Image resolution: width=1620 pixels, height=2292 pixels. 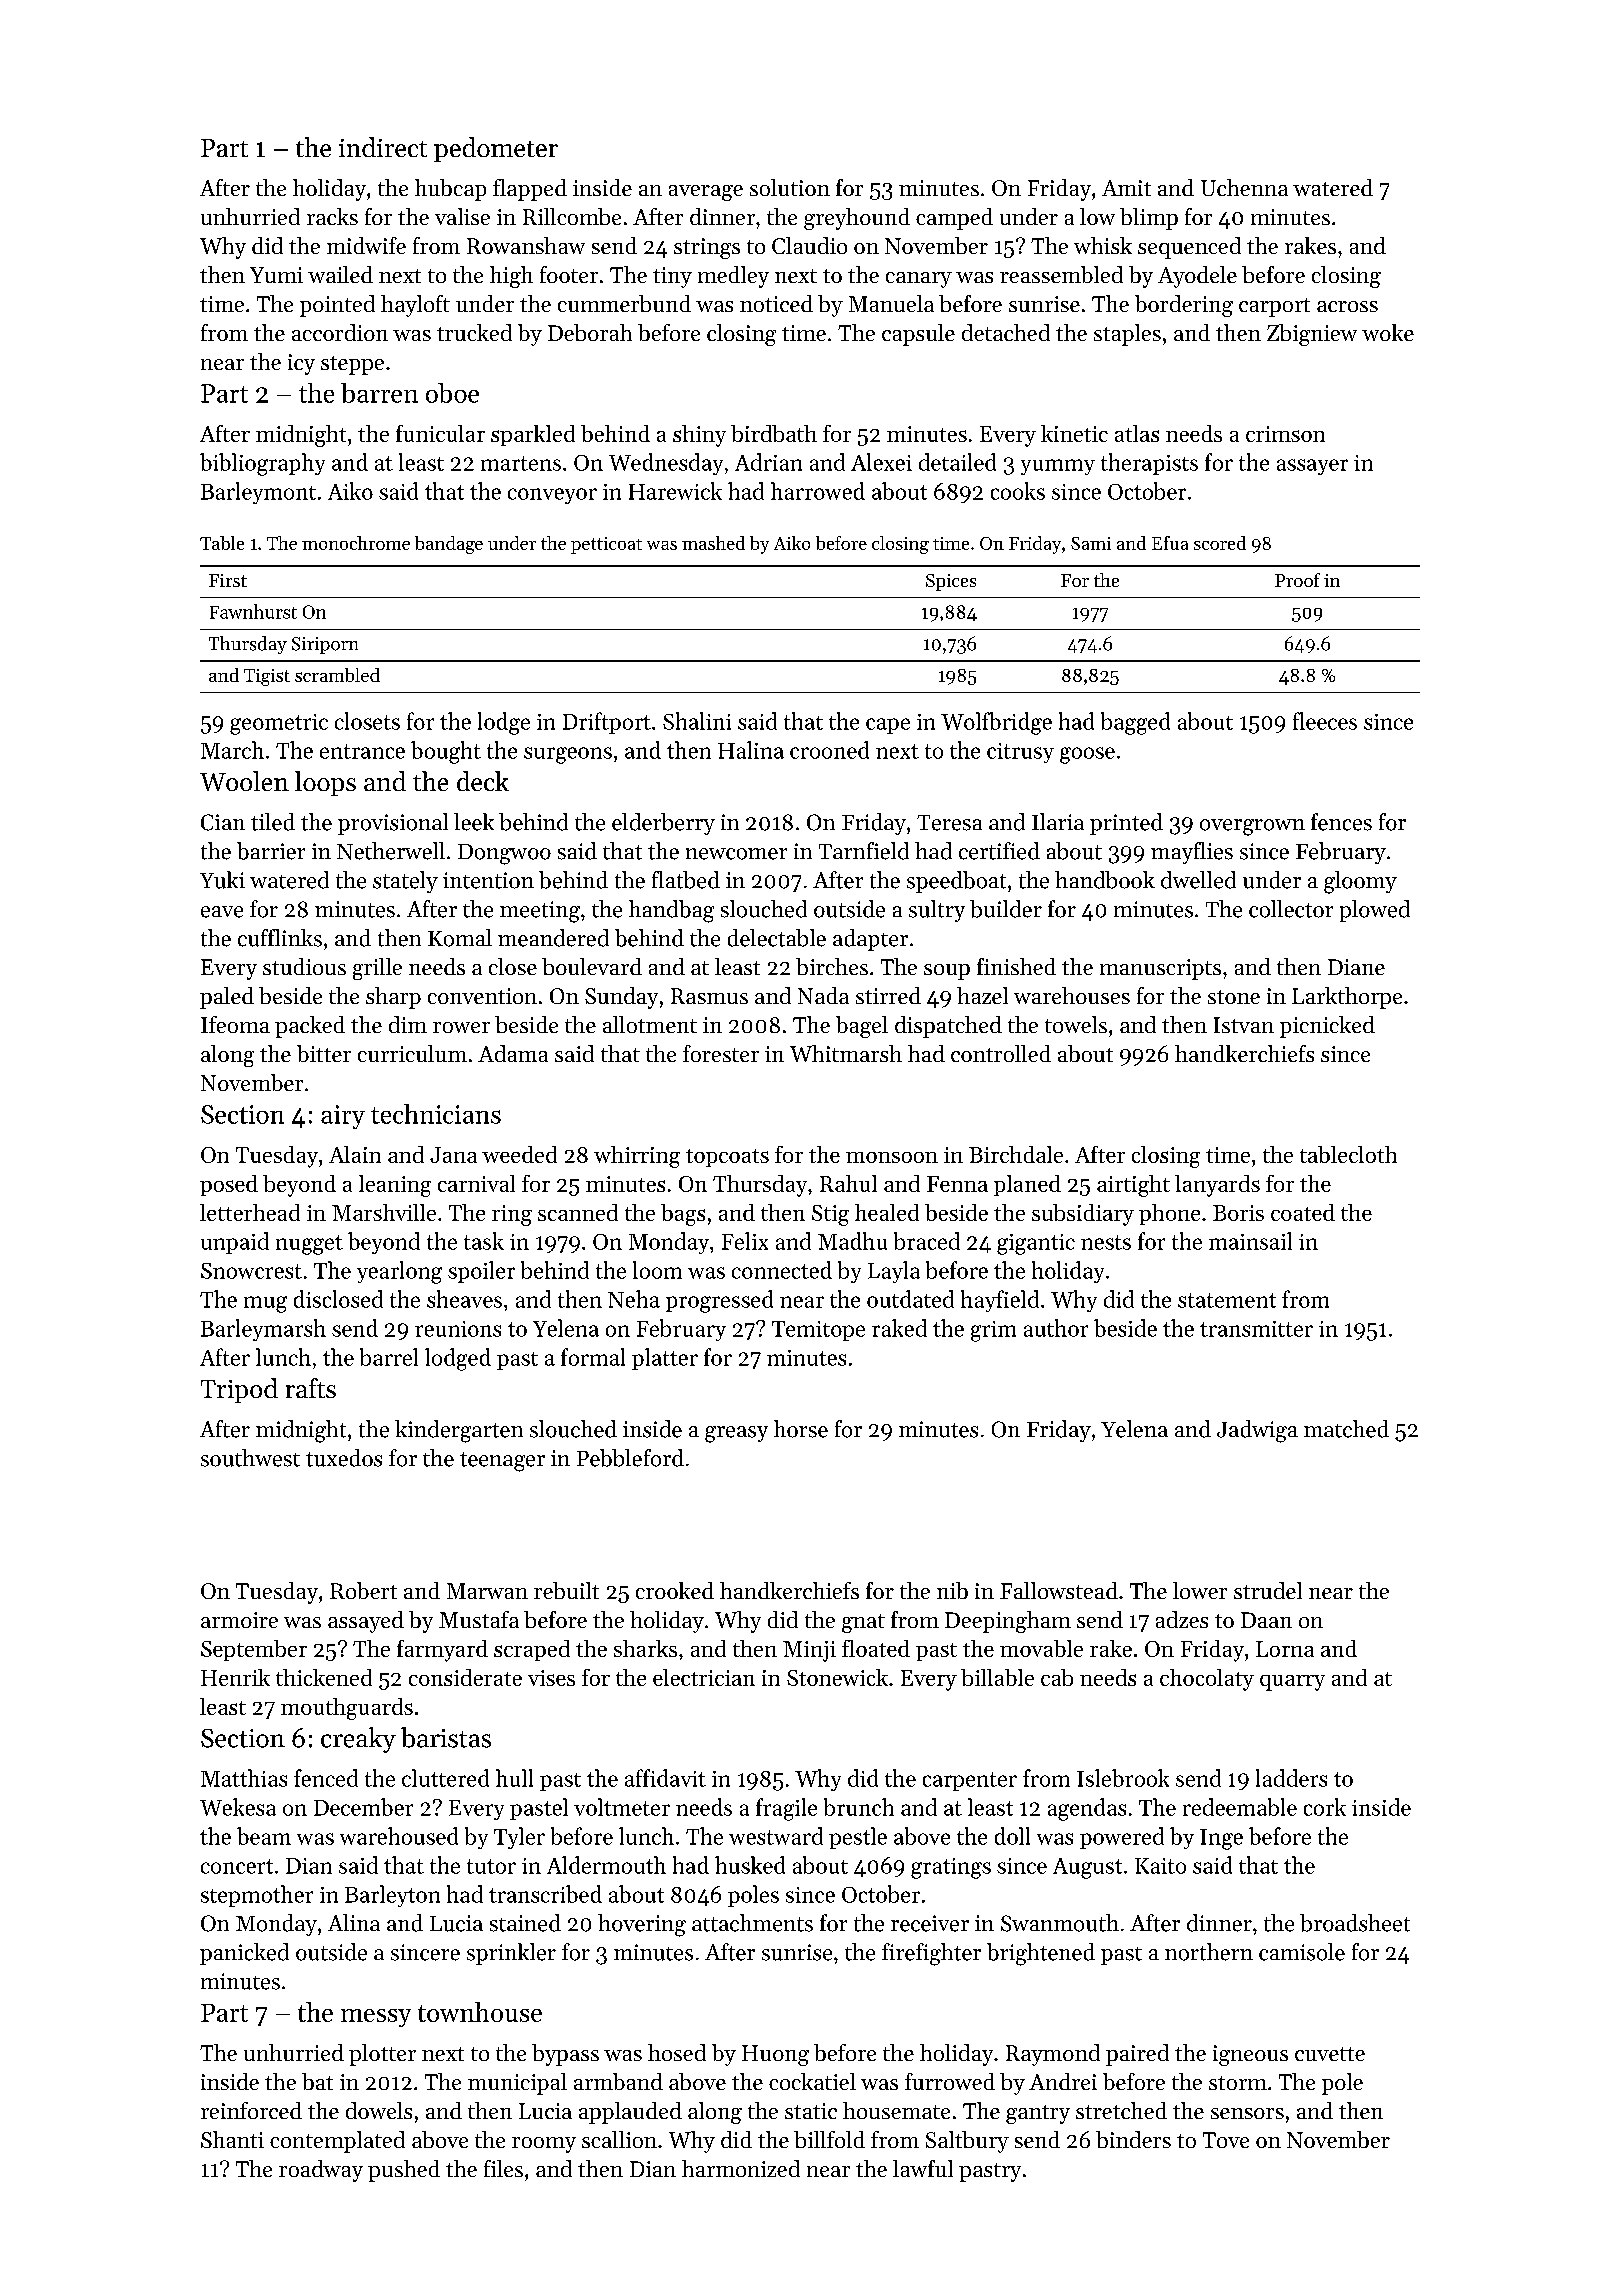 I want to click on steppe, so click(x=352, y=365).
